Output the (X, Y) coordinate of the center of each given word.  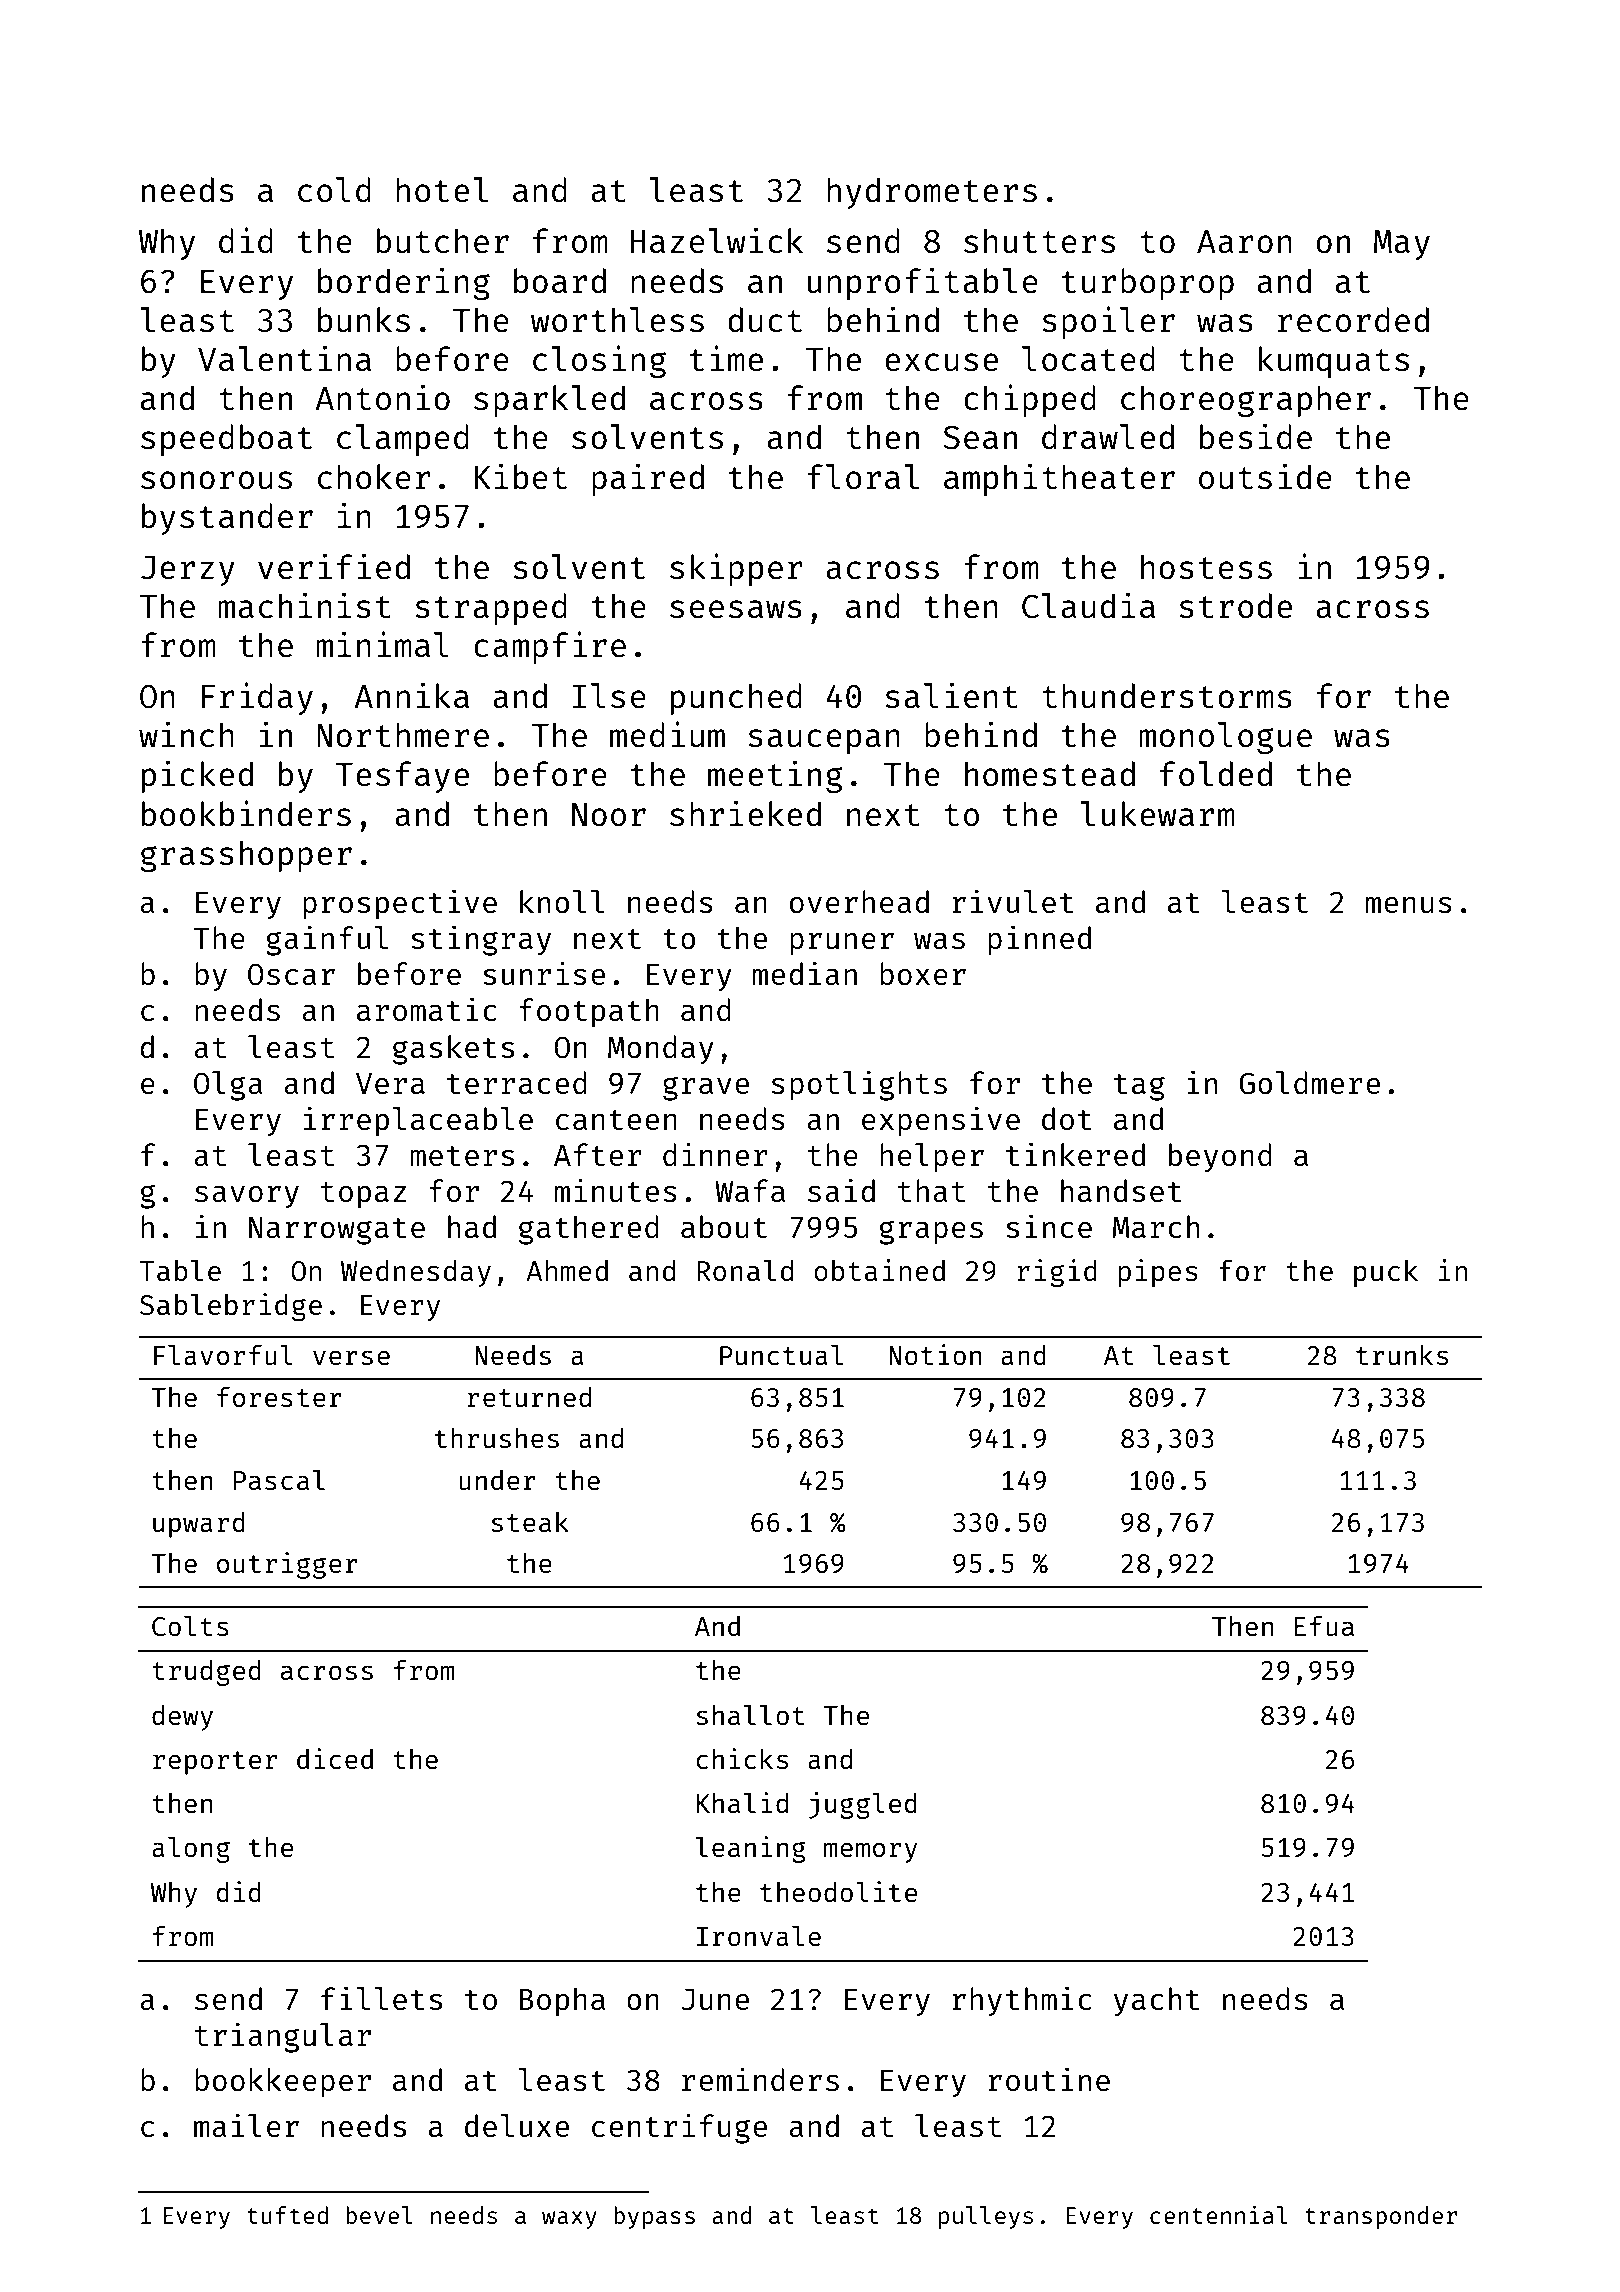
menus (1409, 905)
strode (1235, 606)
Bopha (562, 2002)
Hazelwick (717, 240)
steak (530, 1522)
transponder (1381, 2217)
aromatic (427, 1009)
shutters (1039, 241)
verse (351, 1357)
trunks (1402, 1355)
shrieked (745, 813)
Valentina (284, 358)
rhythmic (1022, 2001)
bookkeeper (283, 2083)
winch (186, 734)
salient (951, 695)
